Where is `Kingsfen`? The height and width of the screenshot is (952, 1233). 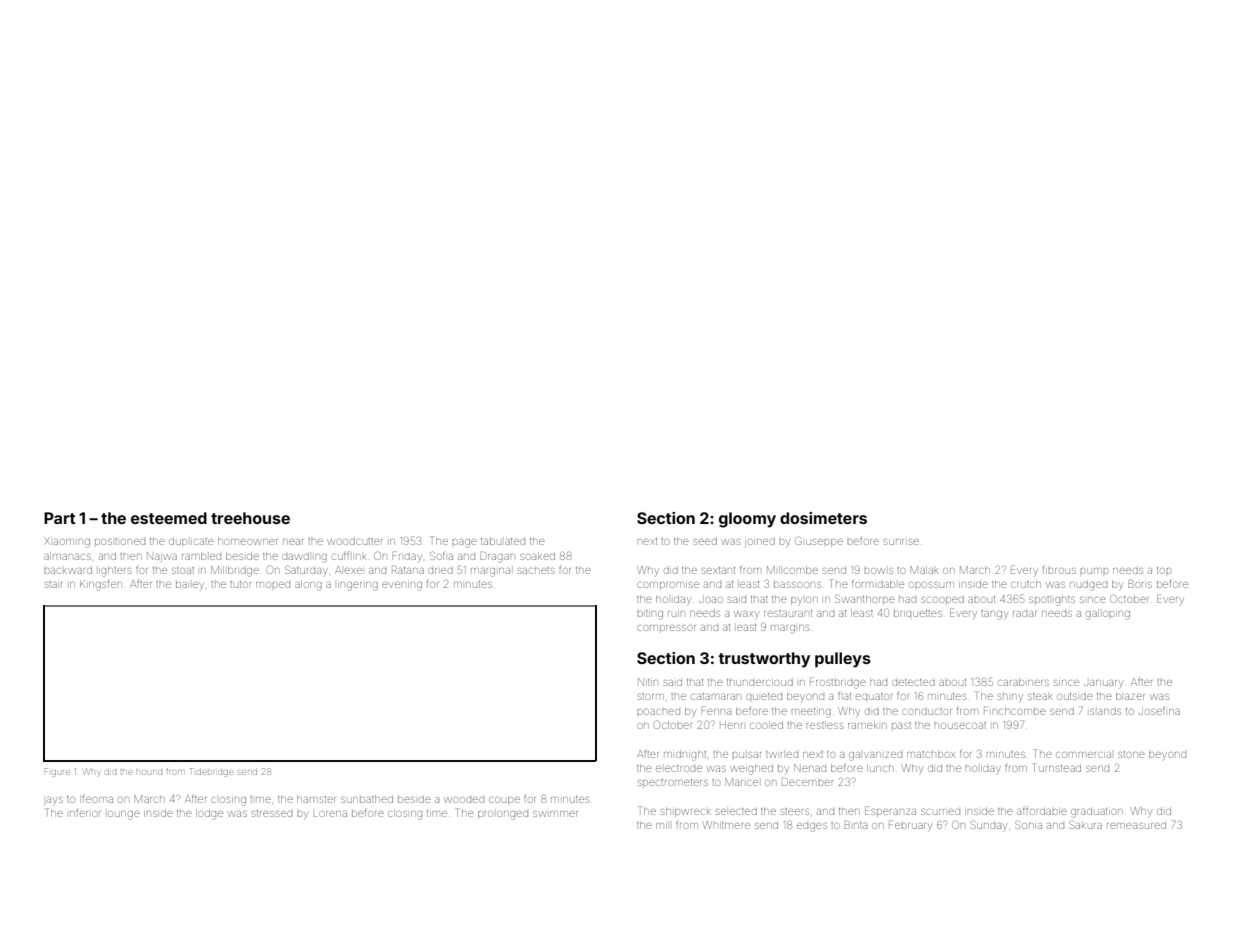 Kingsfen is located at coordinates (101, 585).
